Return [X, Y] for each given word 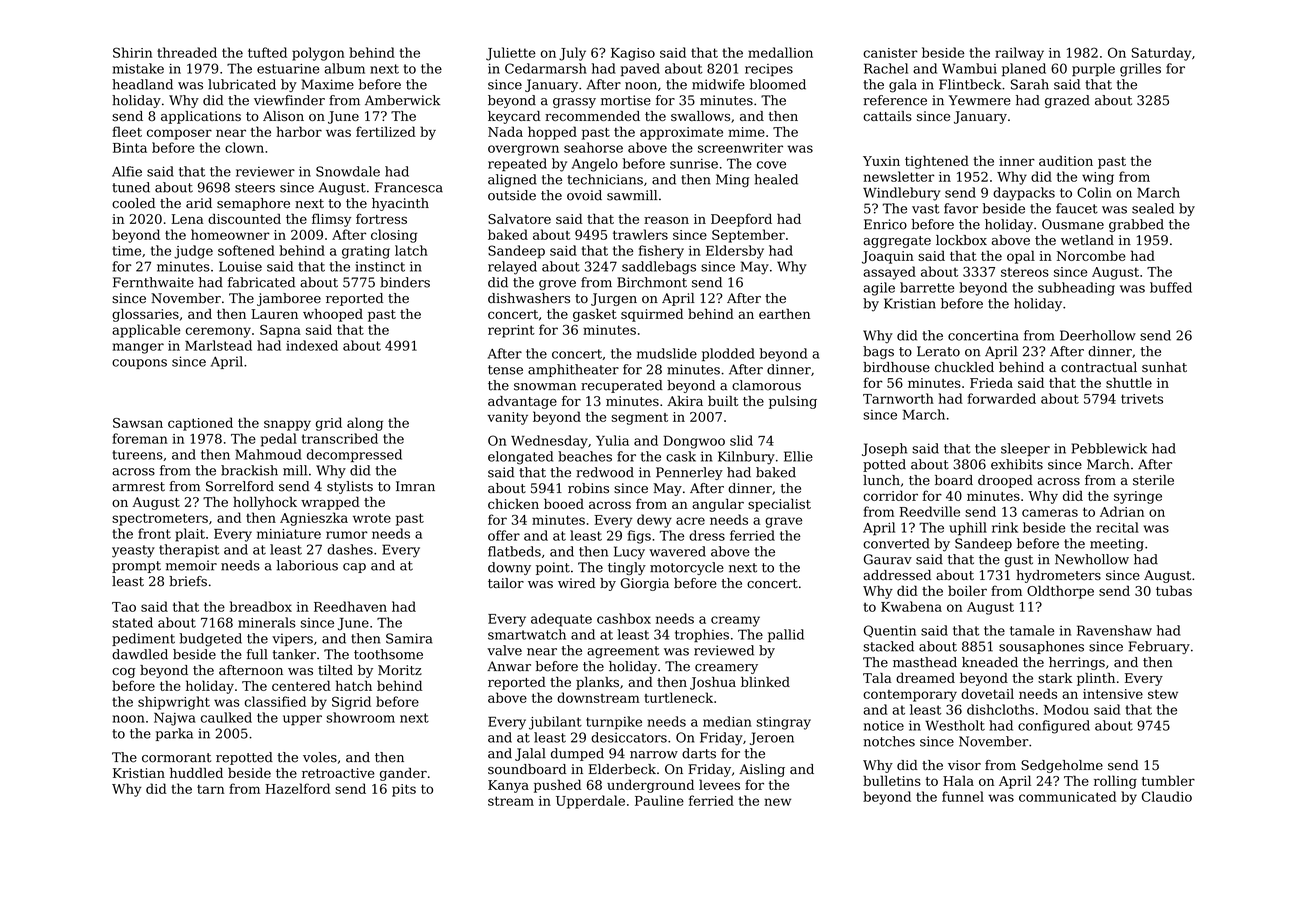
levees [719, 784]
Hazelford [297, 788]
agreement [623, 652]
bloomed [778, 84]
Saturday [1161, 54]
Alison [283, 116]
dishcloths [1000, 709]
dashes [350, 549]
